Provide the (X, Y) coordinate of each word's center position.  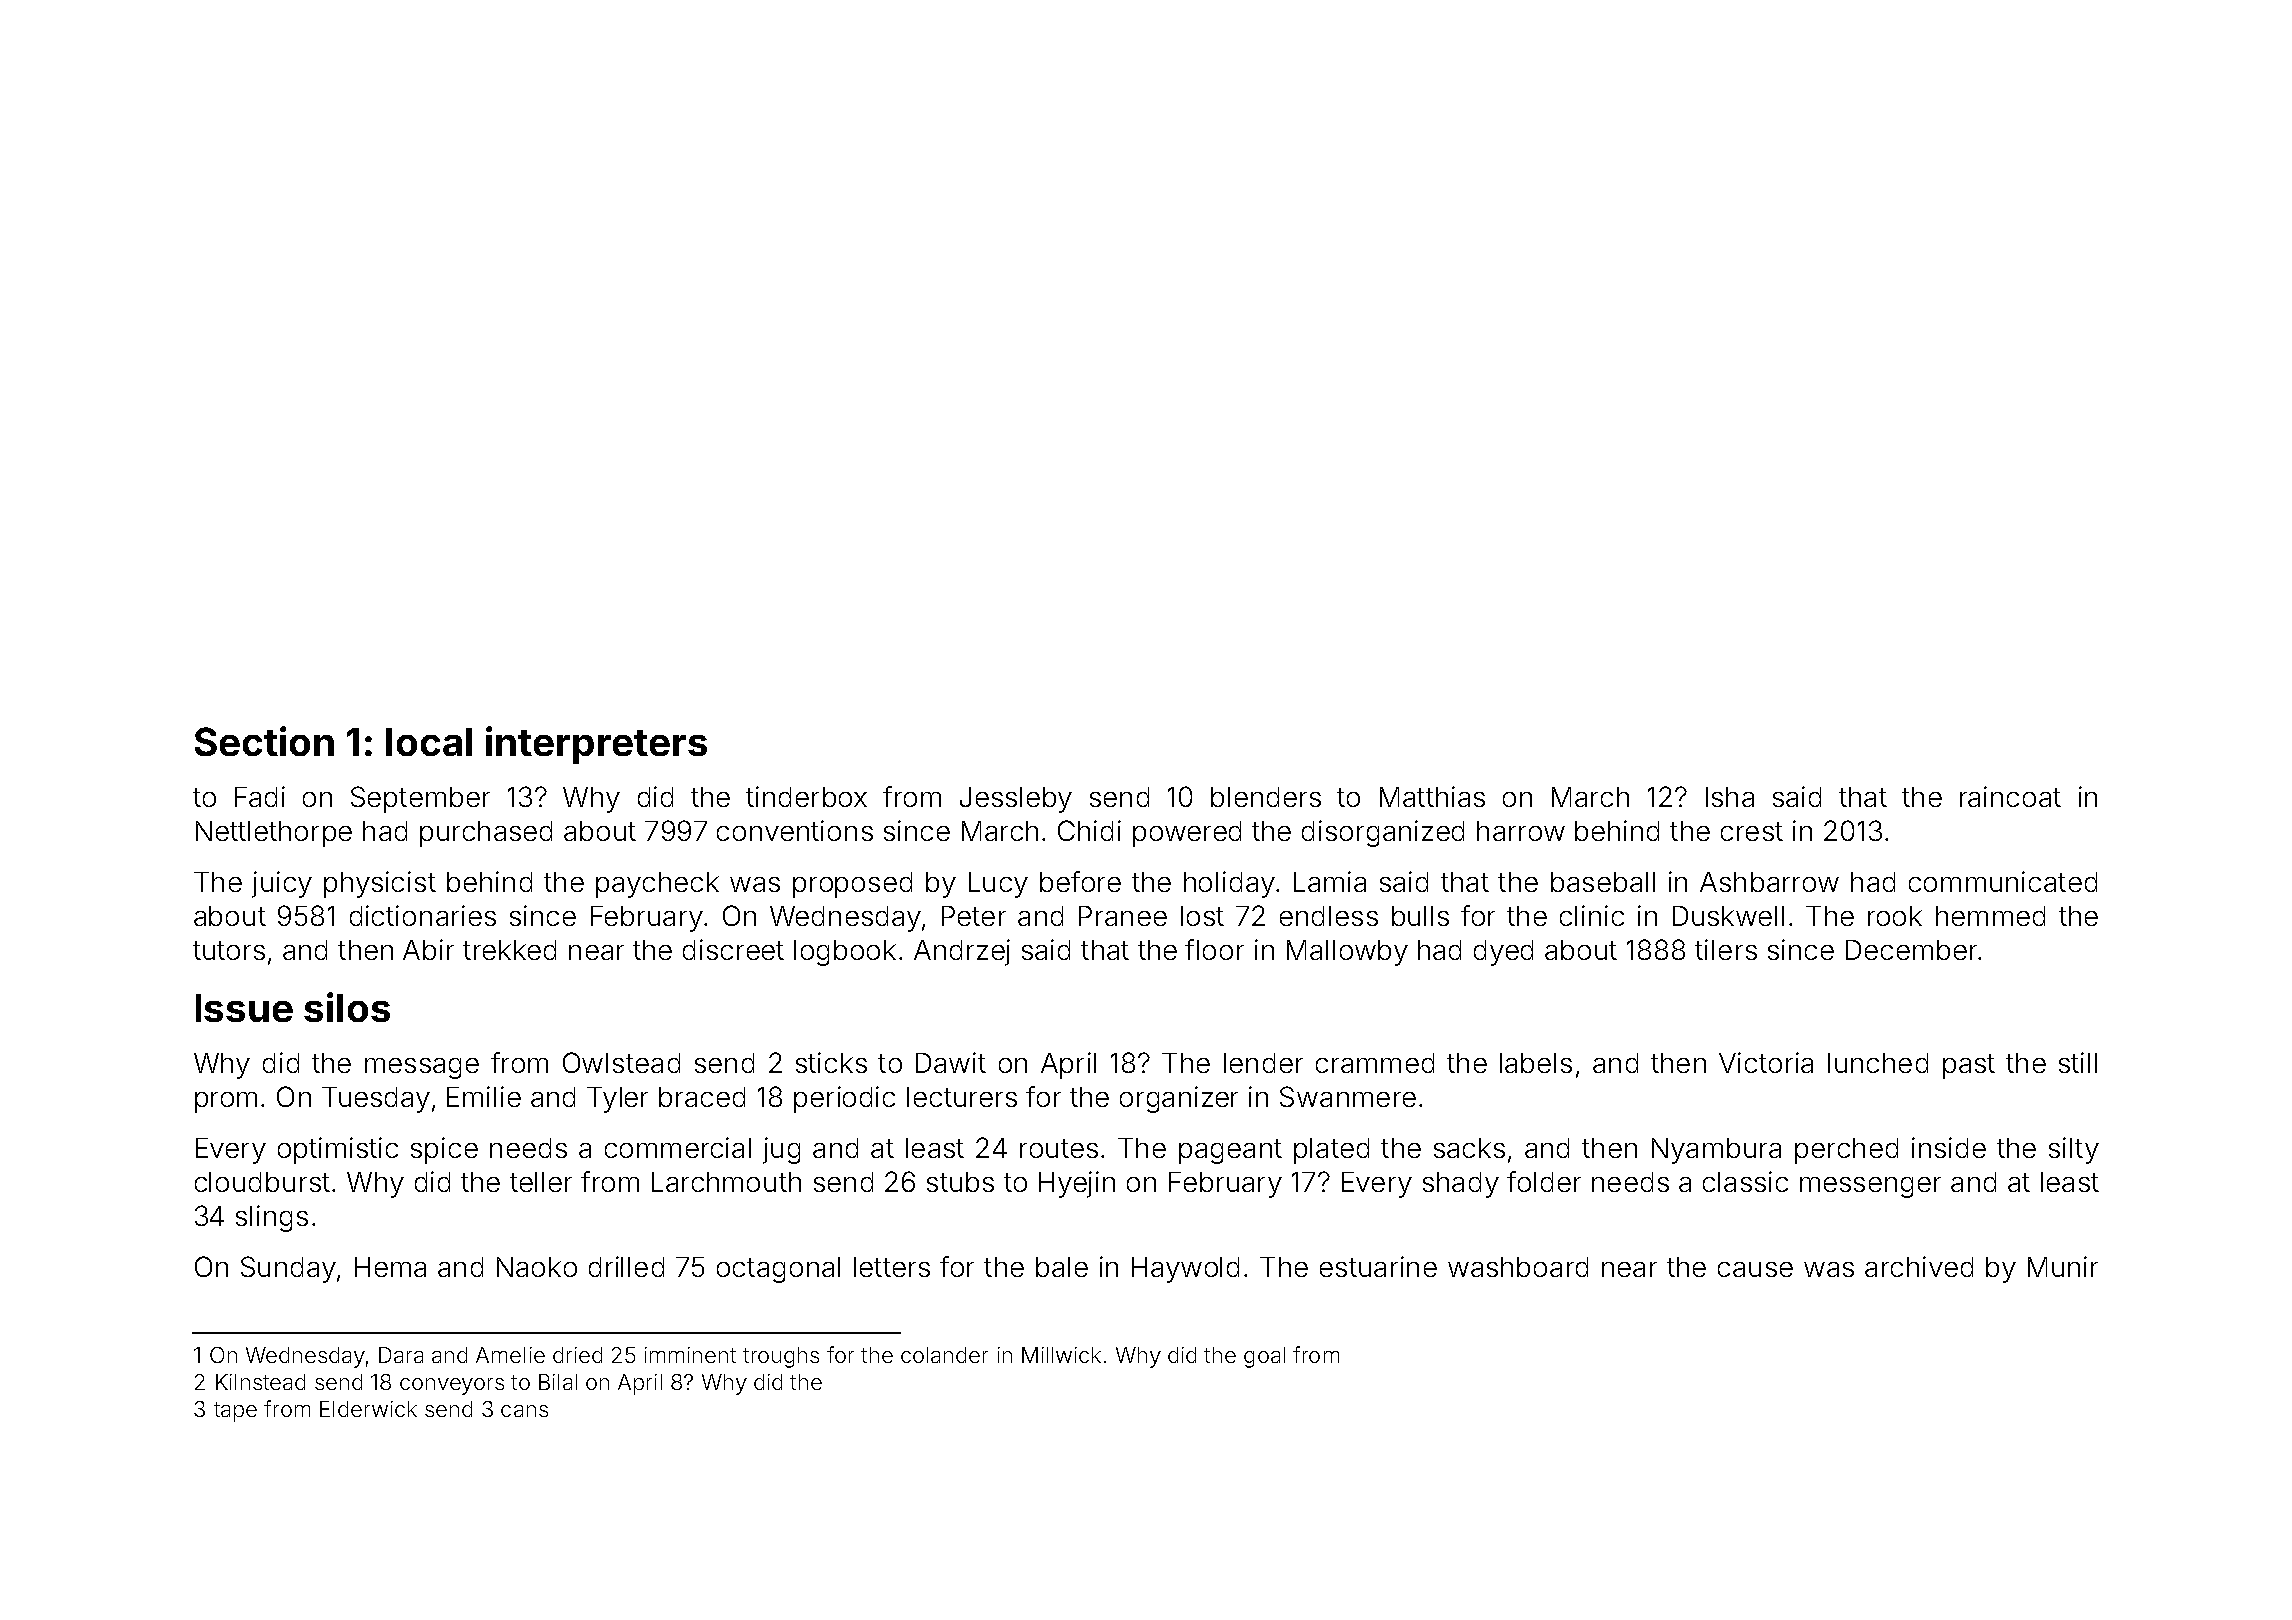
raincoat (2010, 796)
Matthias (1432, 796)
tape (235, 1412)
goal (1264, 1357)
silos (347, 1007)
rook (1895, 916)
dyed (1503, 953)
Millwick (1061, 1355)
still (2078, 1062)
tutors (229, 950)
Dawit (951, 1062)
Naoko (537, 1267)
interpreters (596, 745)
